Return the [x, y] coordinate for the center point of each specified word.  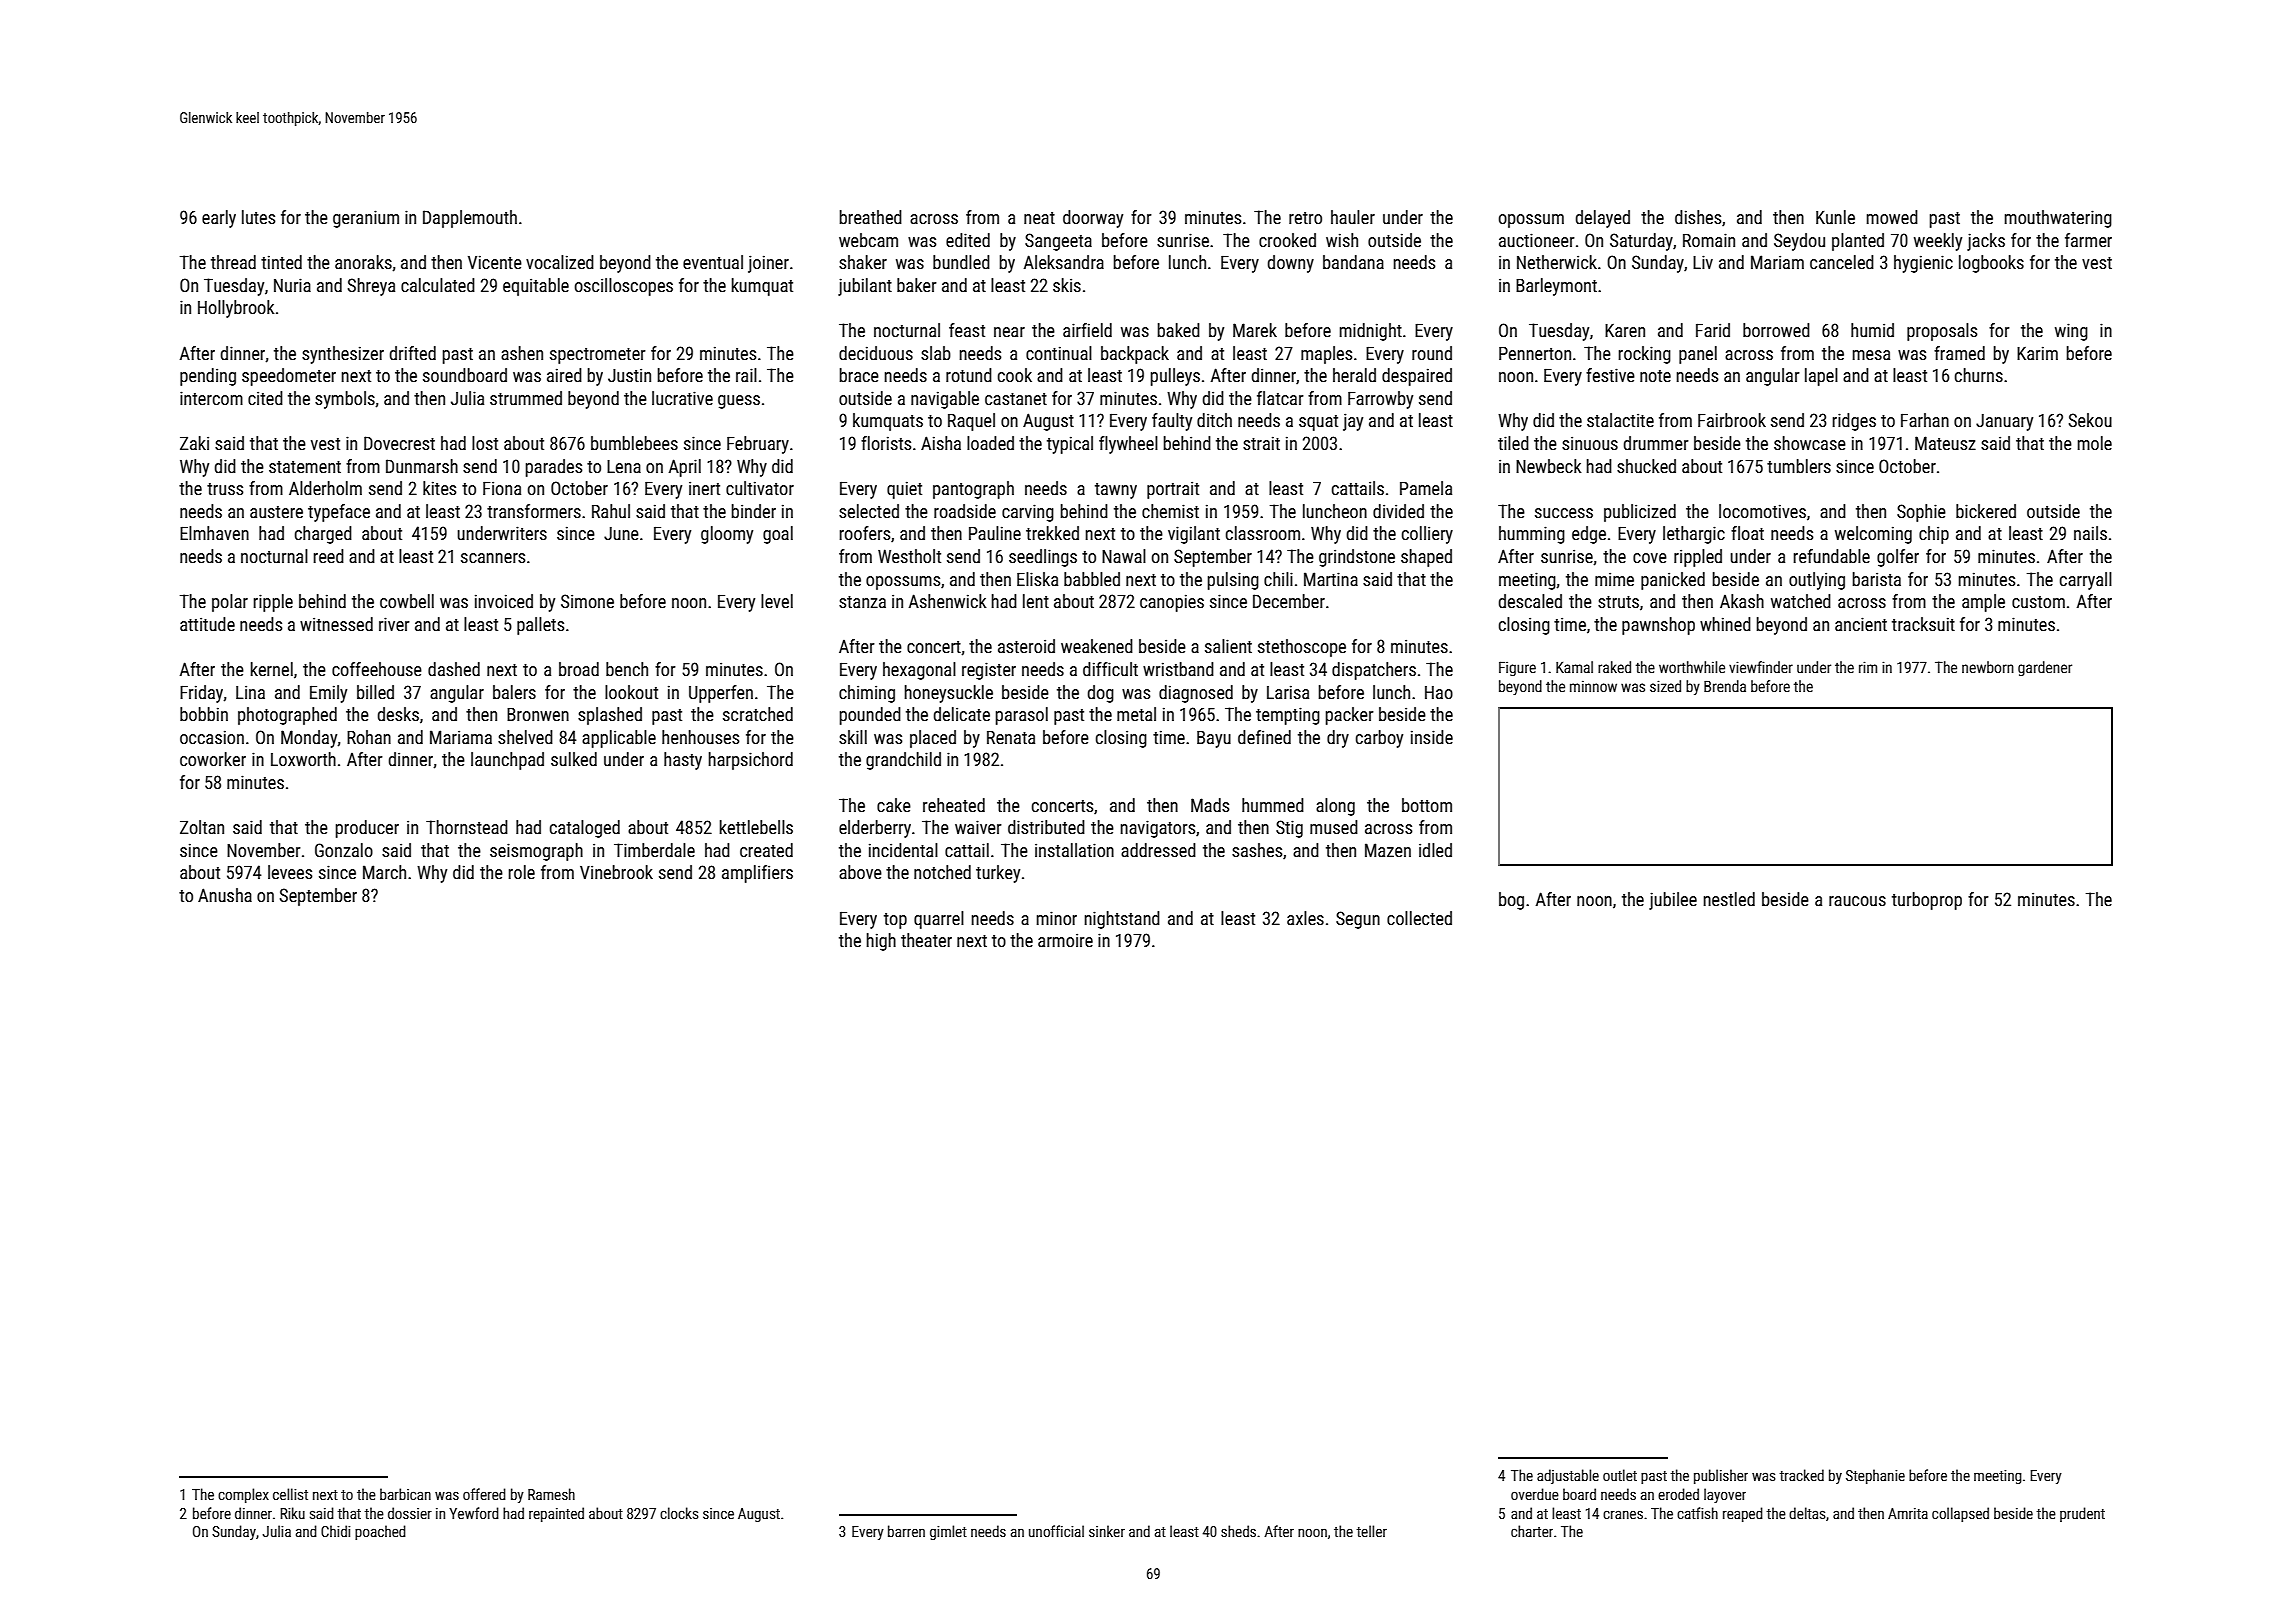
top [895, 921]
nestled [1729, 899]
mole [2095, 443]
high [881, 942]
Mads [1210, 805]
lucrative [682, 398]
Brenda [1725, 686]
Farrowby [1380, 400]
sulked [574, 759]
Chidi [335, 1531]
